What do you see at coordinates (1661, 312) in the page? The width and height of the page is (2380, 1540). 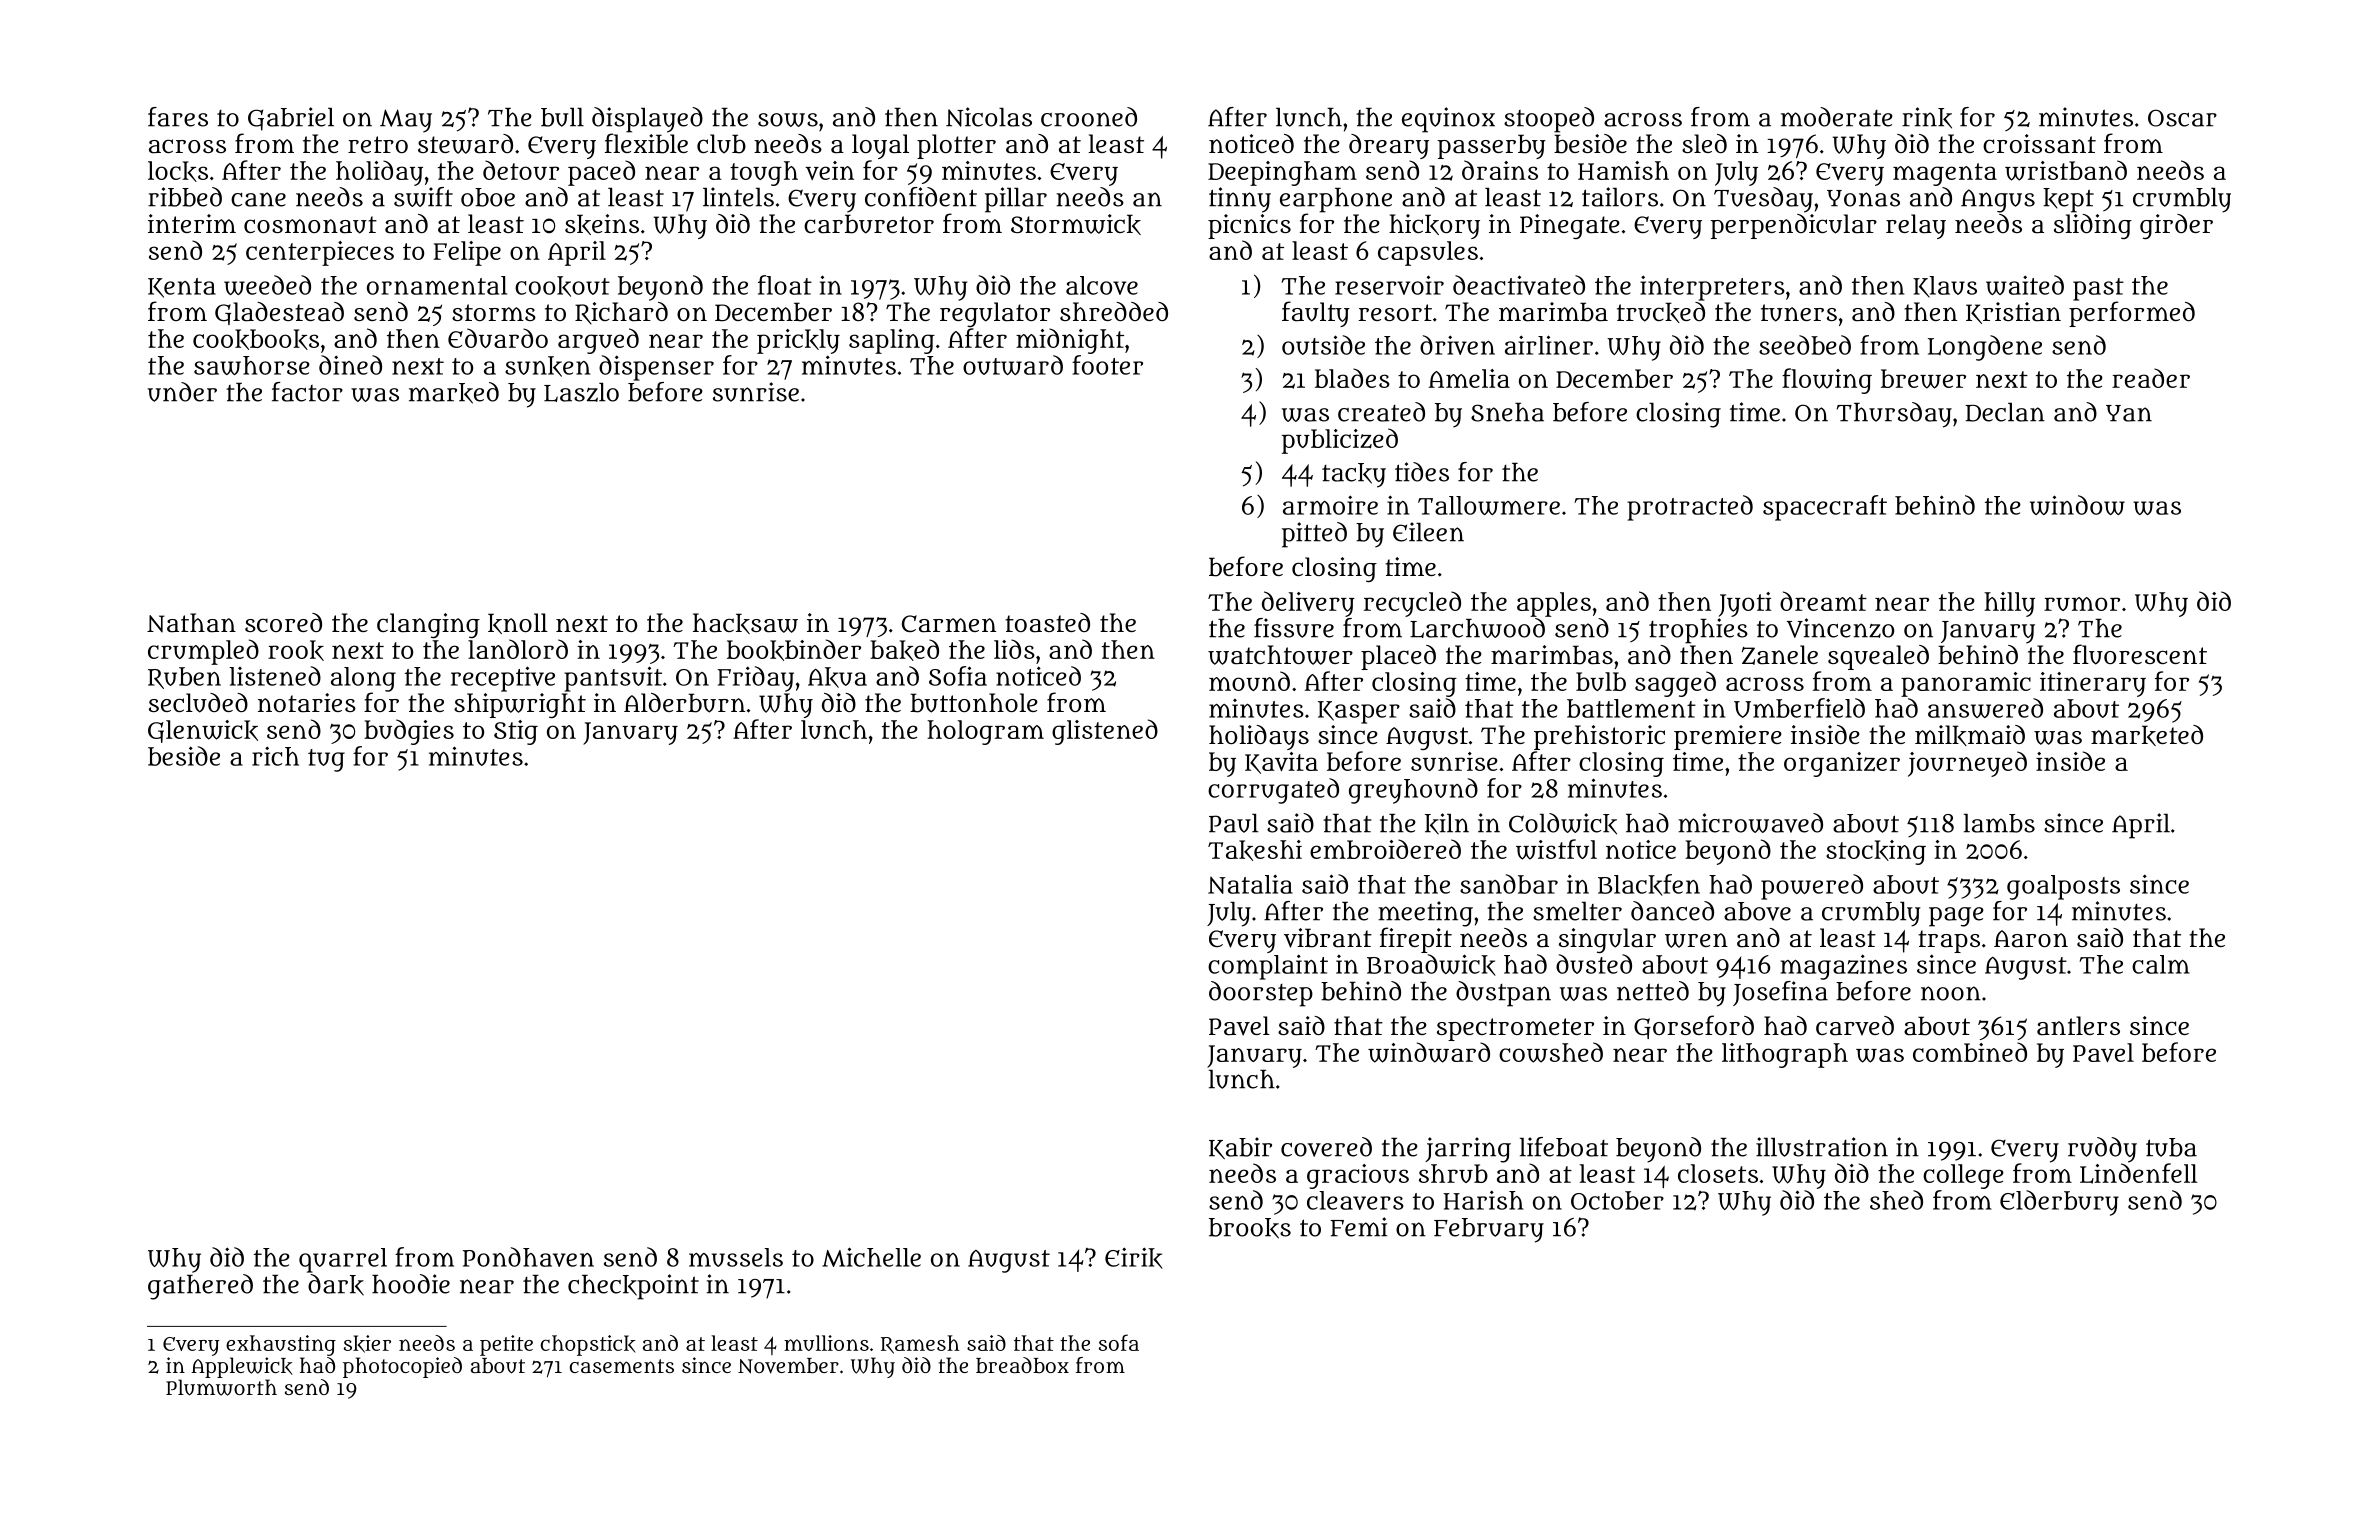 I see `trucked` at bounding box center [1661, 312].
